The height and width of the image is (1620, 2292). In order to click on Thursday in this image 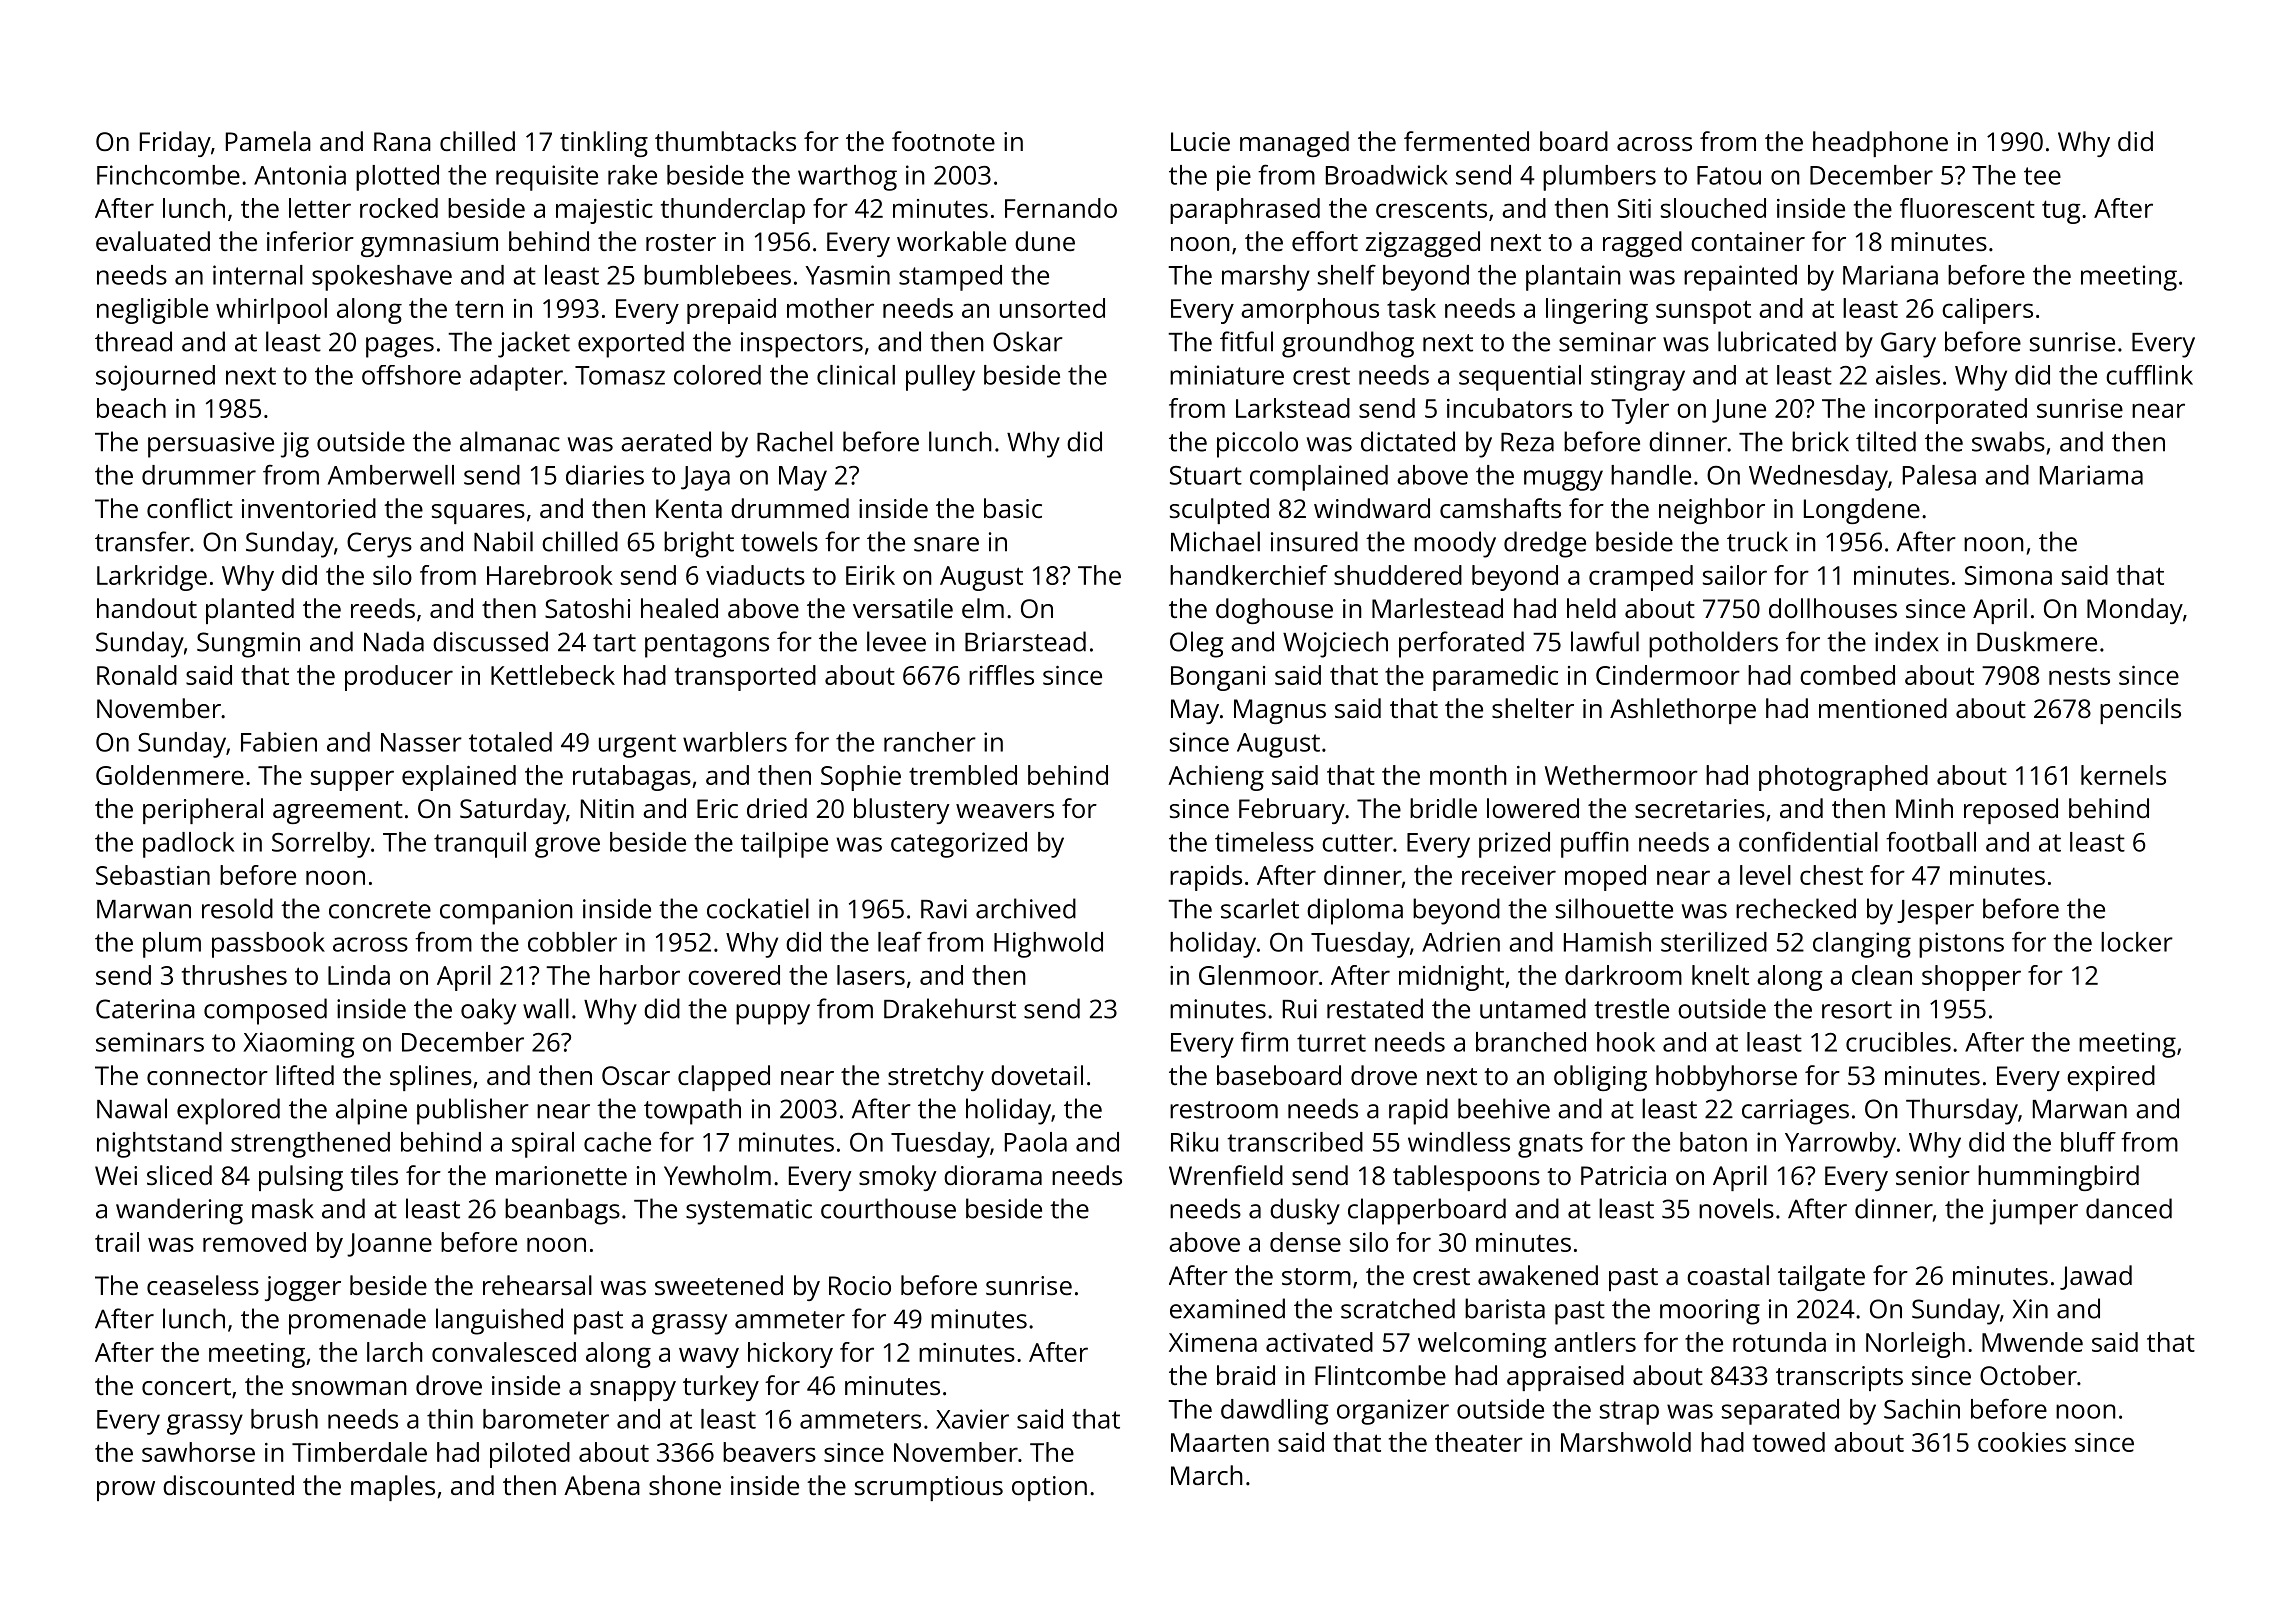, I will do `click(1962, 1111)`.
